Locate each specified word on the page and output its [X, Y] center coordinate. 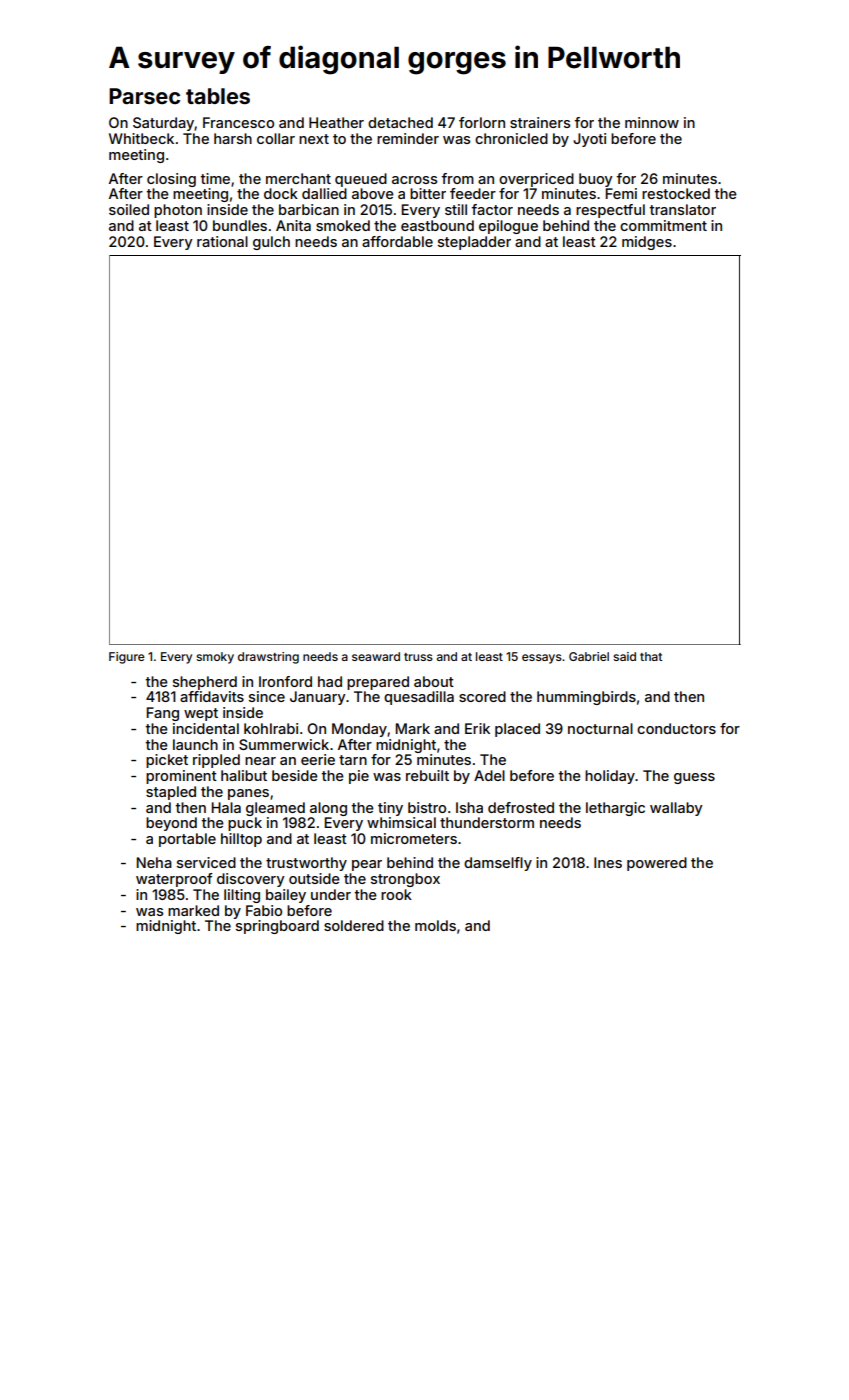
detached [400, 122]
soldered [354, 925]
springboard [277, 927]
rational [222, 241]
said [624, 656]
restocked [676, 193]
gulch [271, 243]
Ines [608, 862]
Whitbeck [141, 138]
